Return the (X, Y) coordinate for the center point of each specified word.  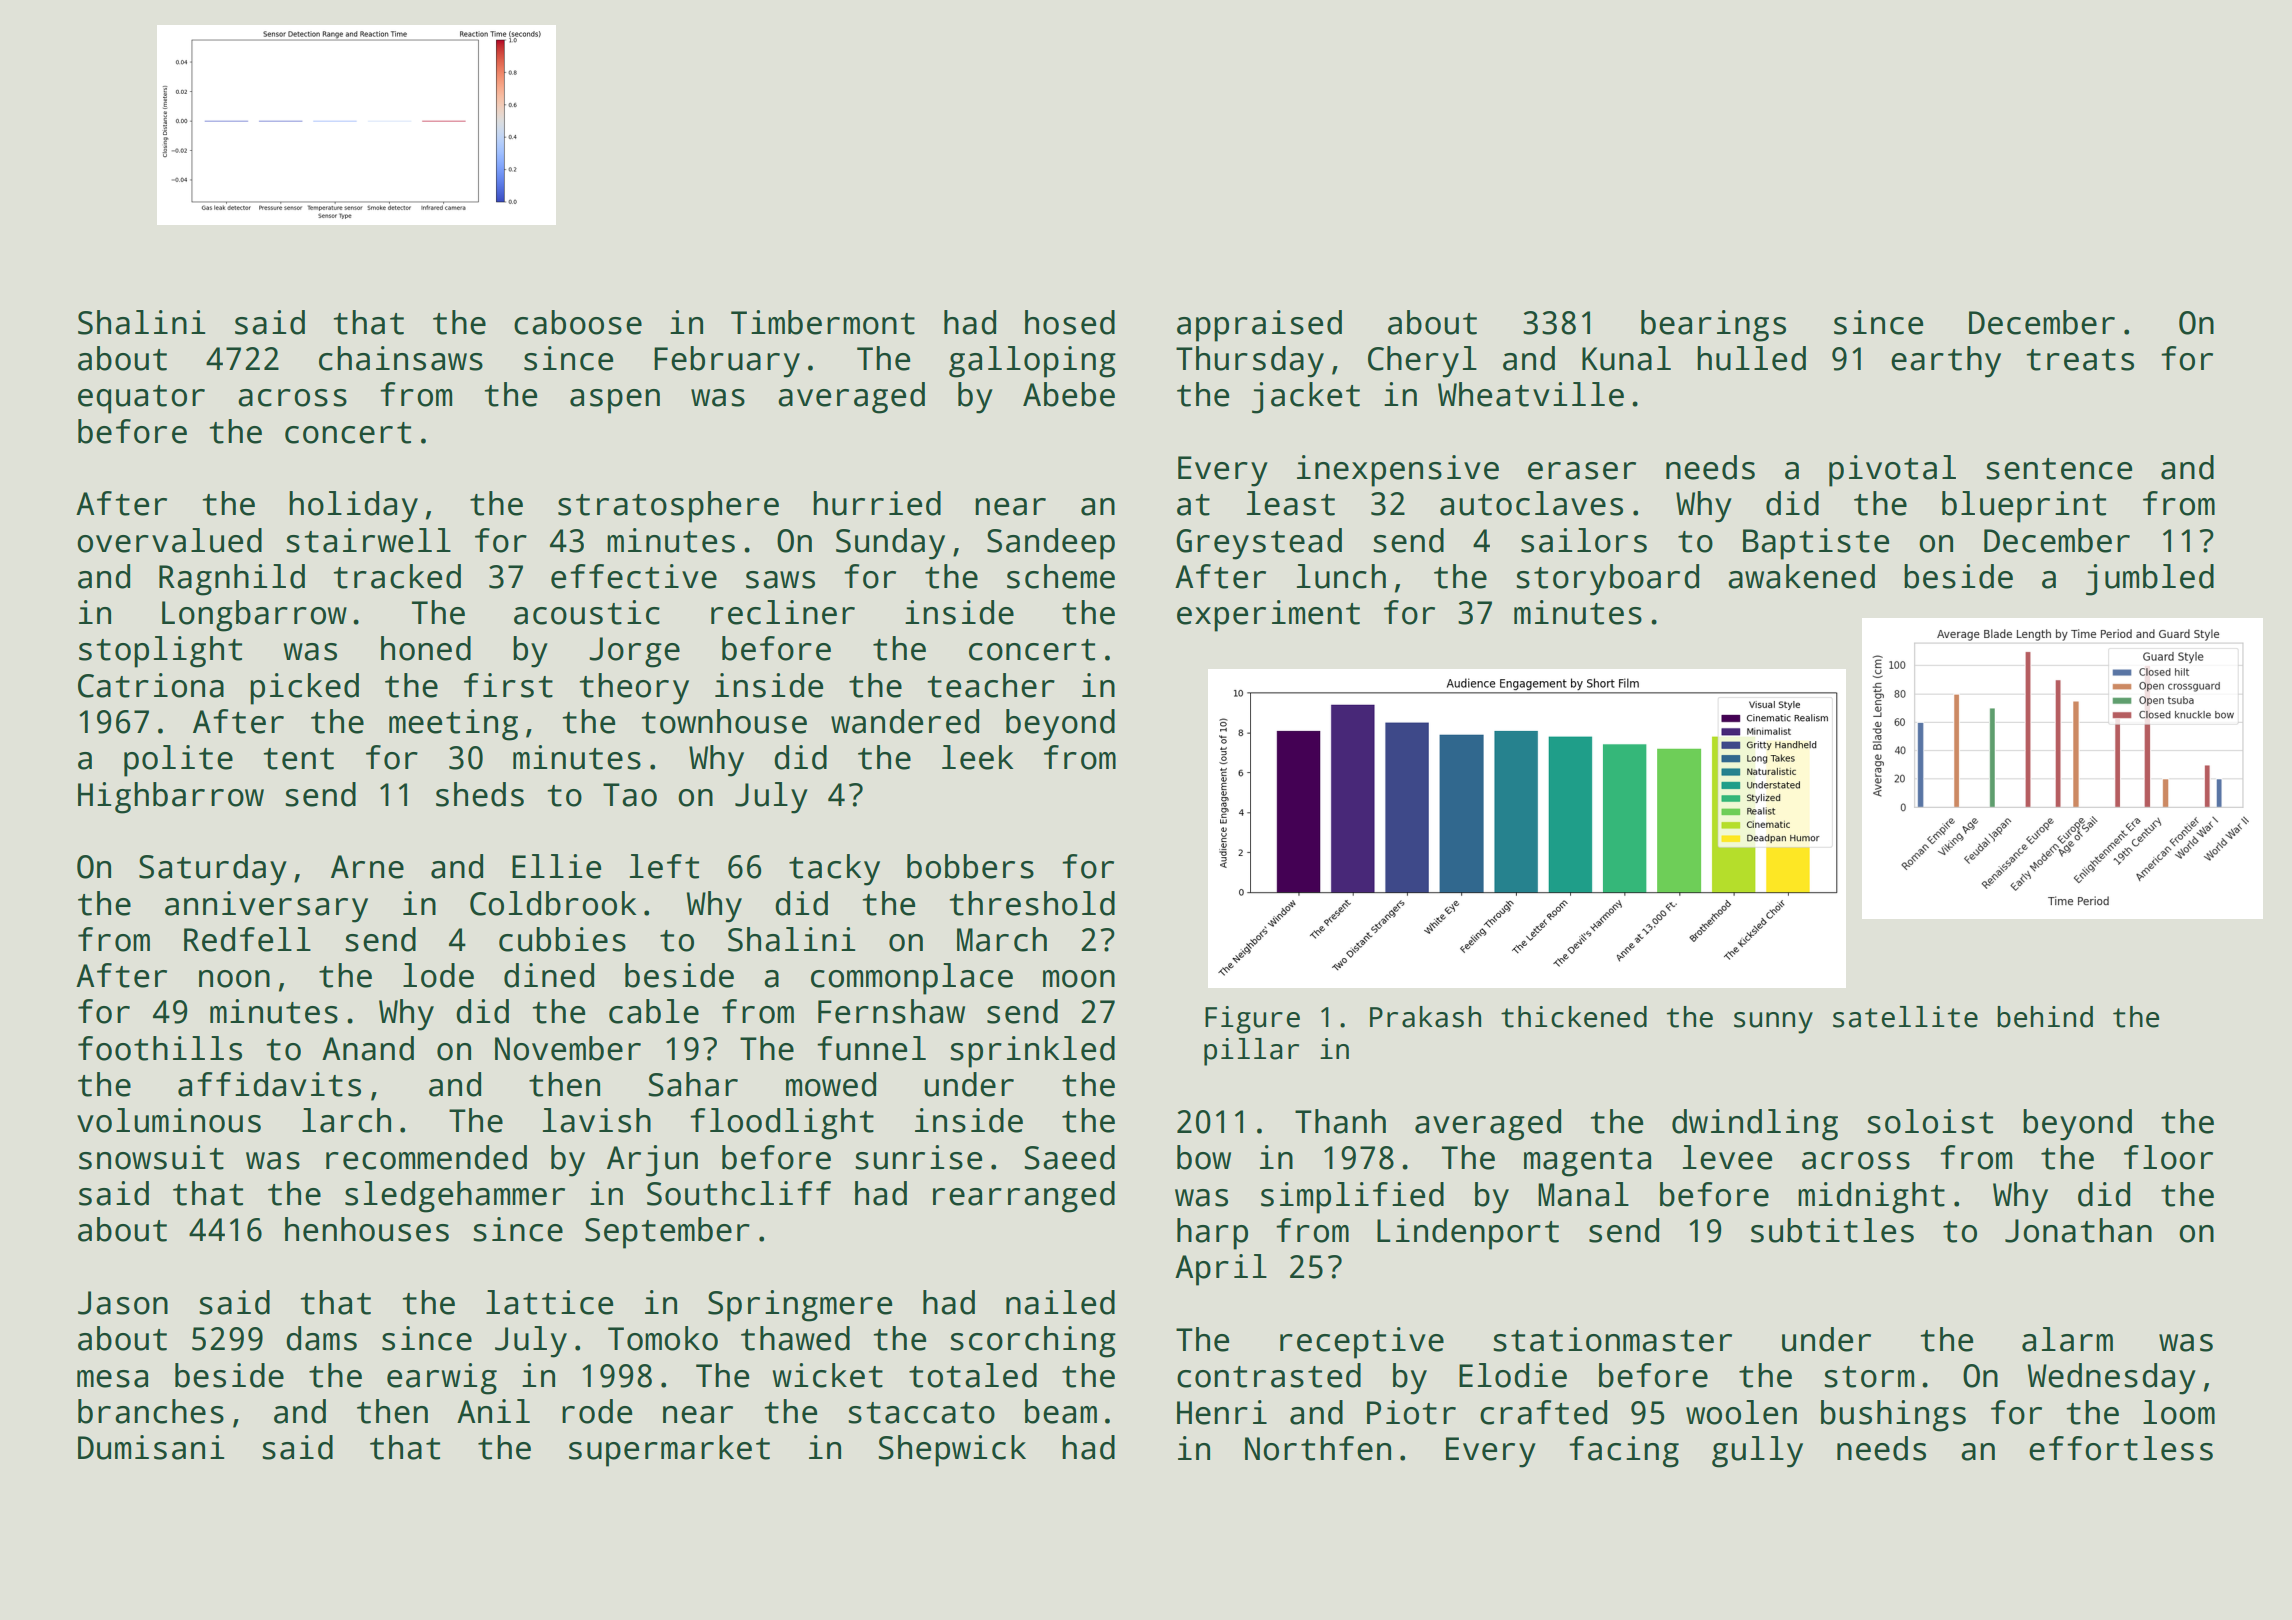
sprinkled (1032, 1052)
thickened (1574, 1017)
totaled (973, 1375)
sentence (2059, 469)
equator (141, 399)
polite (178, 761)
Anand (368, 1048)
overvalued (169, 540)
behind (2045, 1017)
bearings (1713, 326)
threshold (1032, 903)
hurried (877, 503)
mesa (112, 1379)
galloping (1032, 362)
